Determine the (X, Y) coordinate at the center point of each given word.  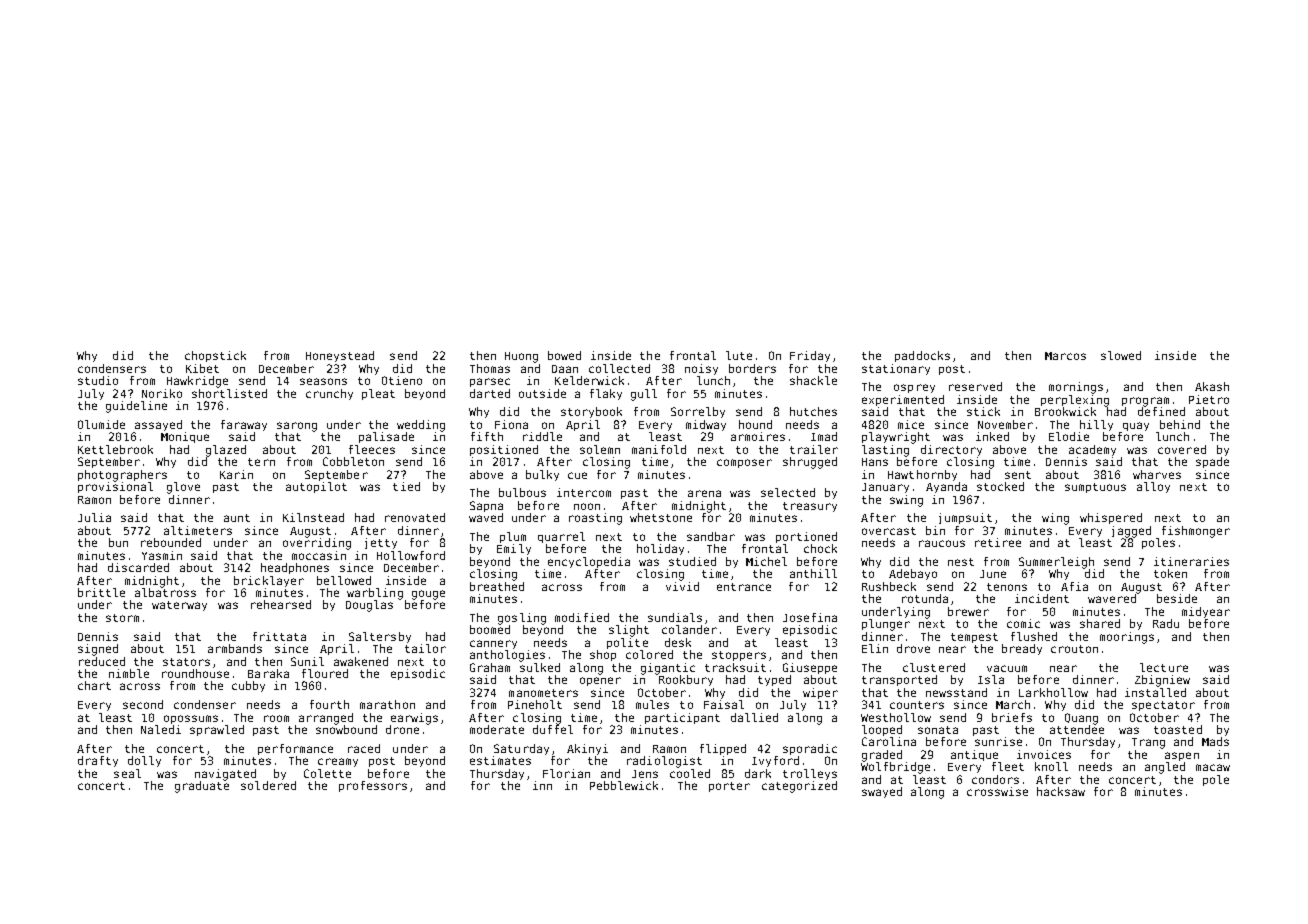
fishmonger (1196, 532)
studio (98, 380)
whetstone (661, 517)
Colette (327, 773)
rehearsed (281, 604)
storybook (591, 412)
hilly (1096, 425)
